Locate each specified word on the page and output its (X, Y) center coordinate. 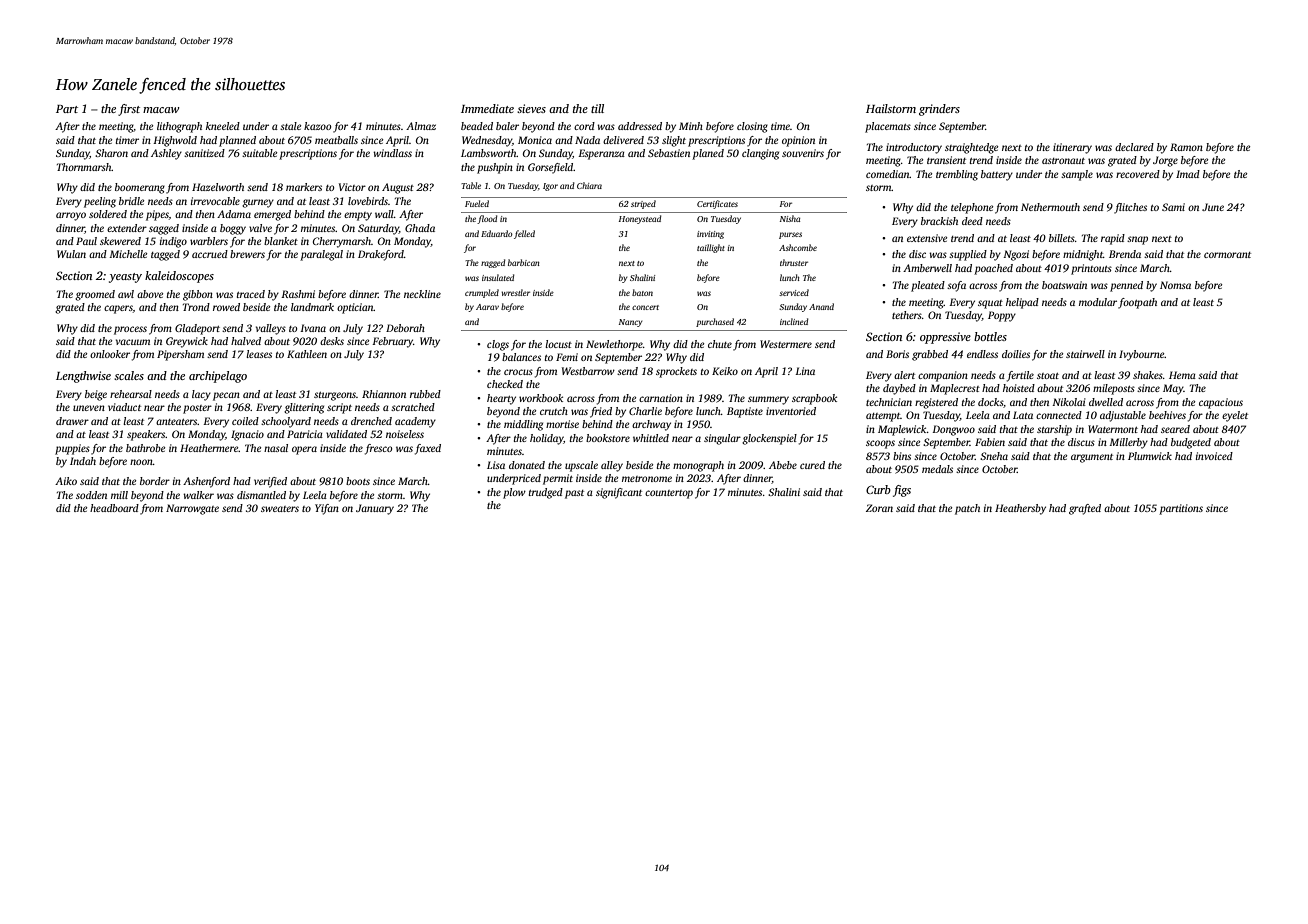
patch (967, 509)
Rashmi (298, 294)
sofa (956, 286)
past (574, 494)
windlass (392, 153)
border (155, 481)
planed (708, 154)
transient (946, 160)
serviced (794, 292)
